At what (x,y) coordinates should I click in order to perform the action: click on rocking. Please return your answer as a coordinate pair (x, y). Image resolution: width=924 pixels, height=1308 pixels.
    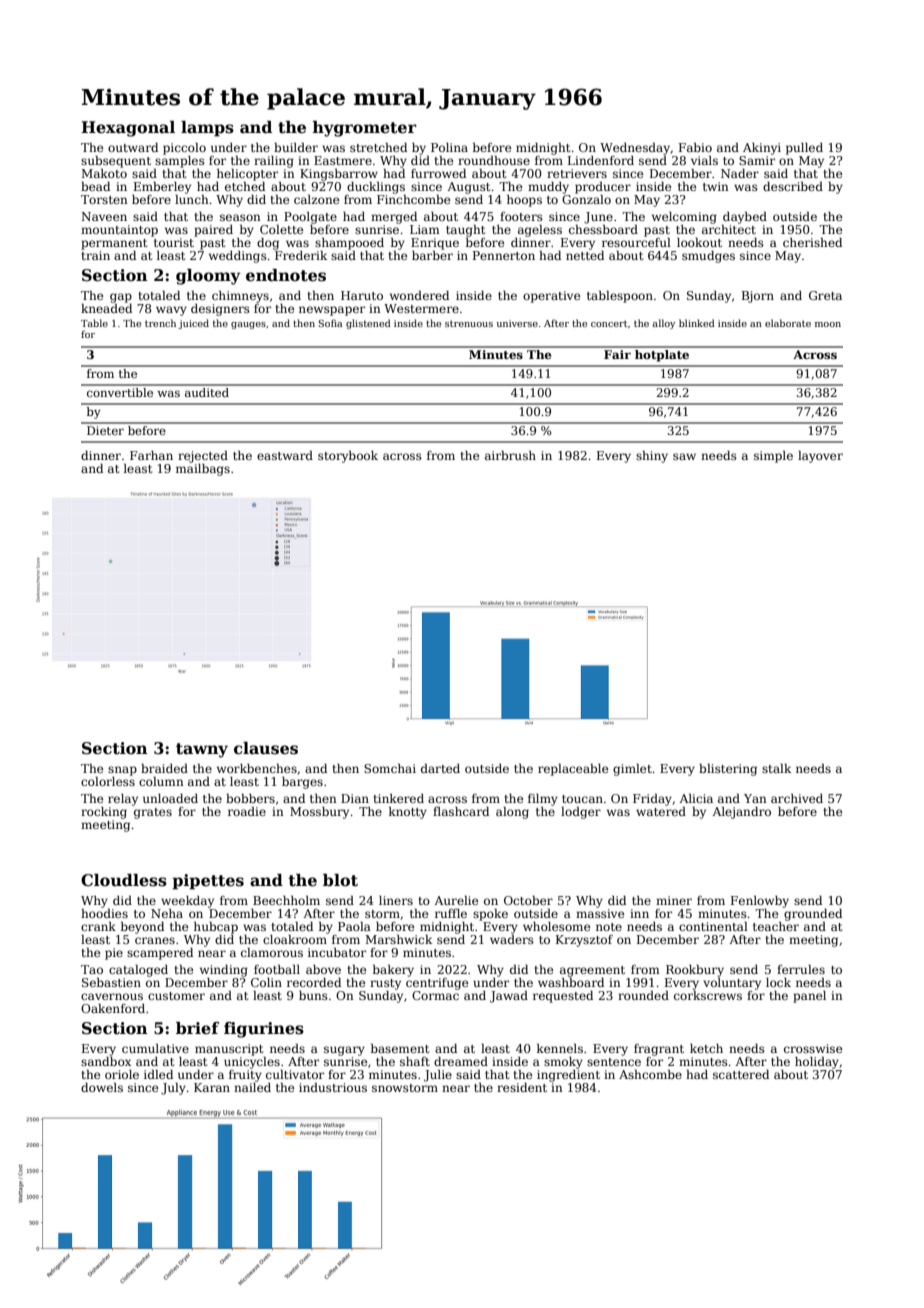
    Looking at the image, I should click on (104, 813).
